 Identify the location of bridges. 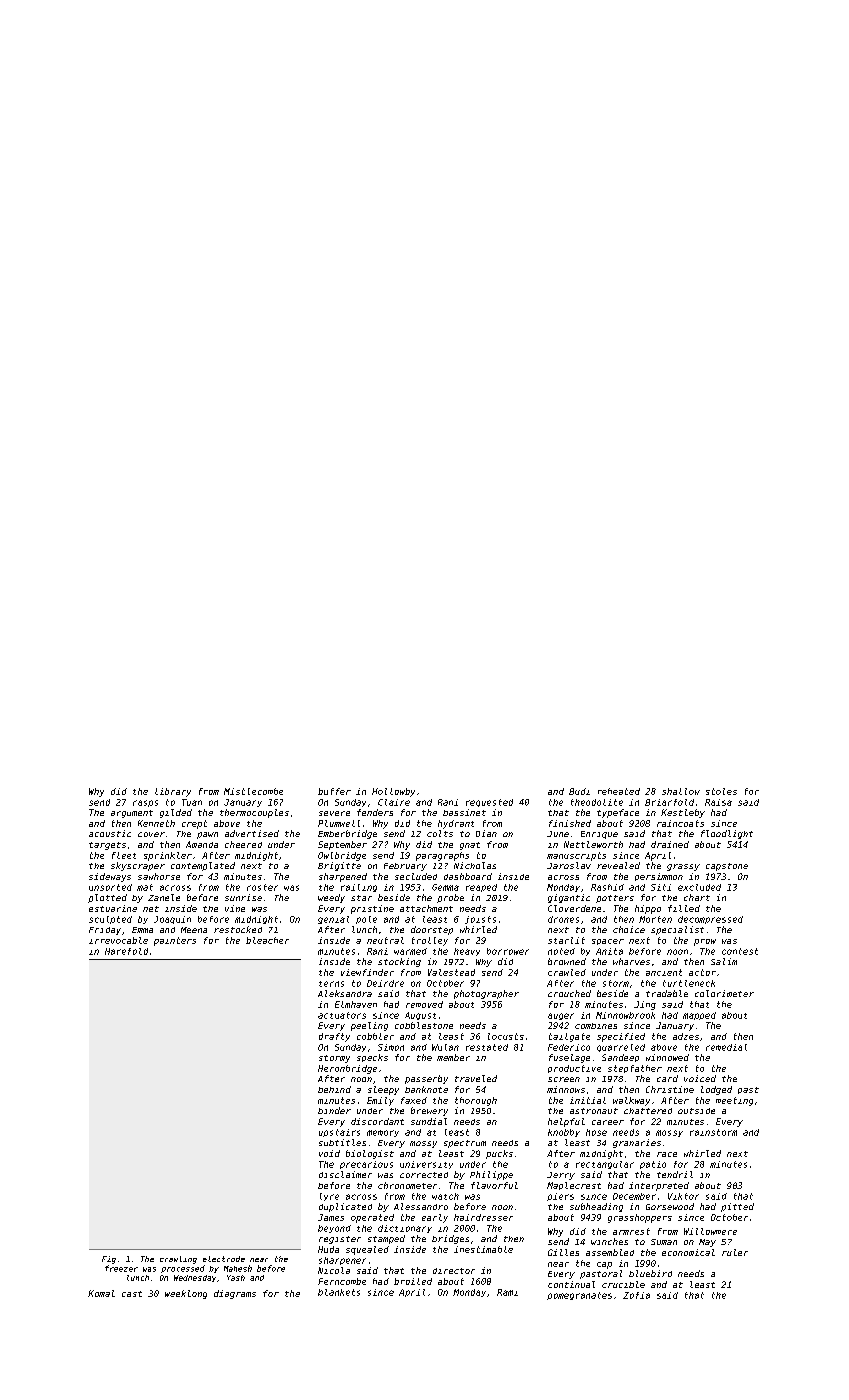
(450, 1239).
